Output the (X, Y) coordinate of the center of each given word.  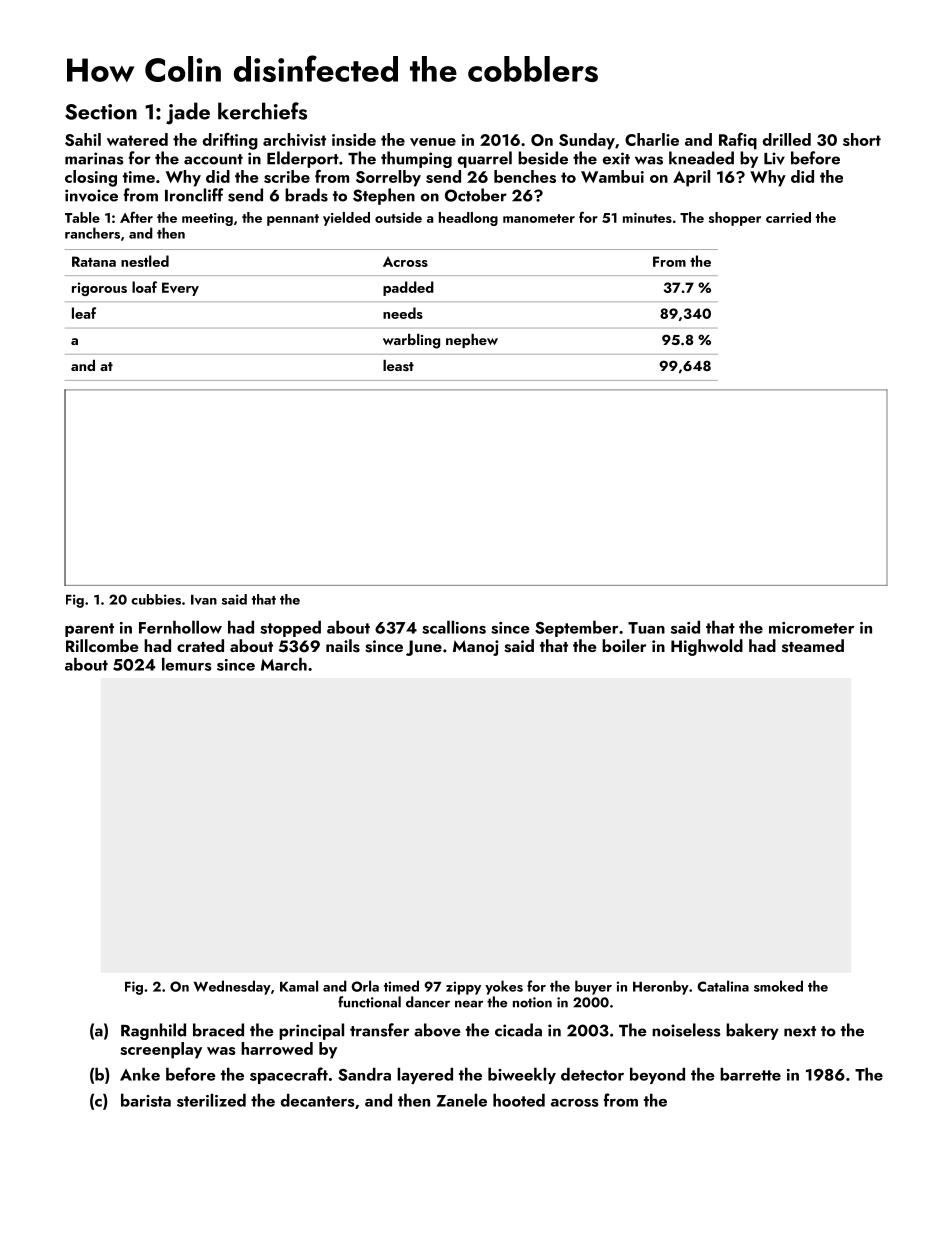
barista (146, 1100)
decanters (318, 1100)
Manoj (476, 648)
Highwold (707, 647)
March (284, 664)
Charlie (652, 139)
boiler (624, 645)
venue (433, 142)
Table (82, 217)
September (576, 628)
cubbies (156, 599)
